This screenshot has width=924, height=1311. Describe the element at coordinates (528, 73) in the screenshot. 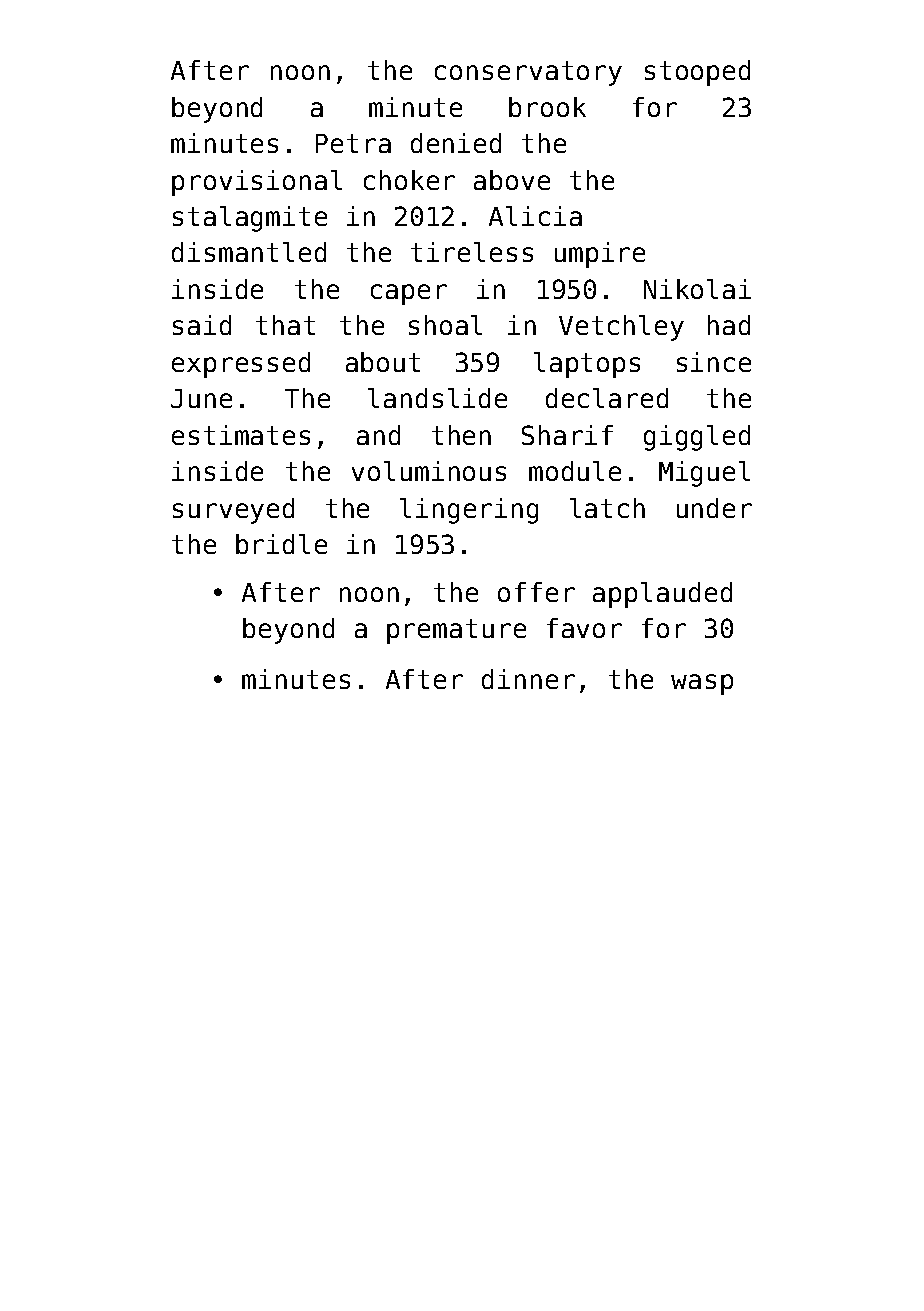

I see `conservatory` at that location.
